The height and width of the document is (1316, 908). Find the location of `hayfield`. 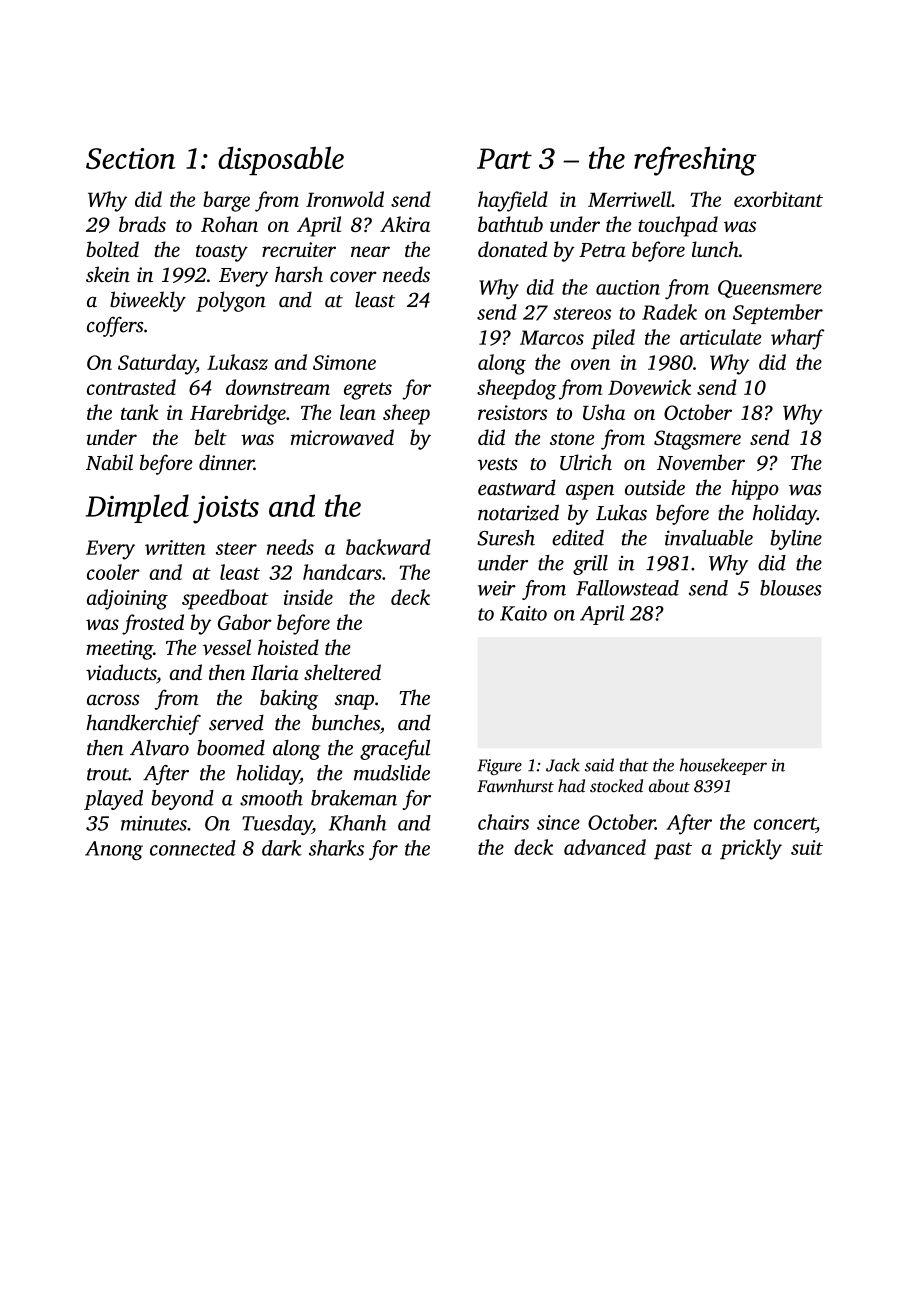

hayfield is located at coordinates (513, 201).
